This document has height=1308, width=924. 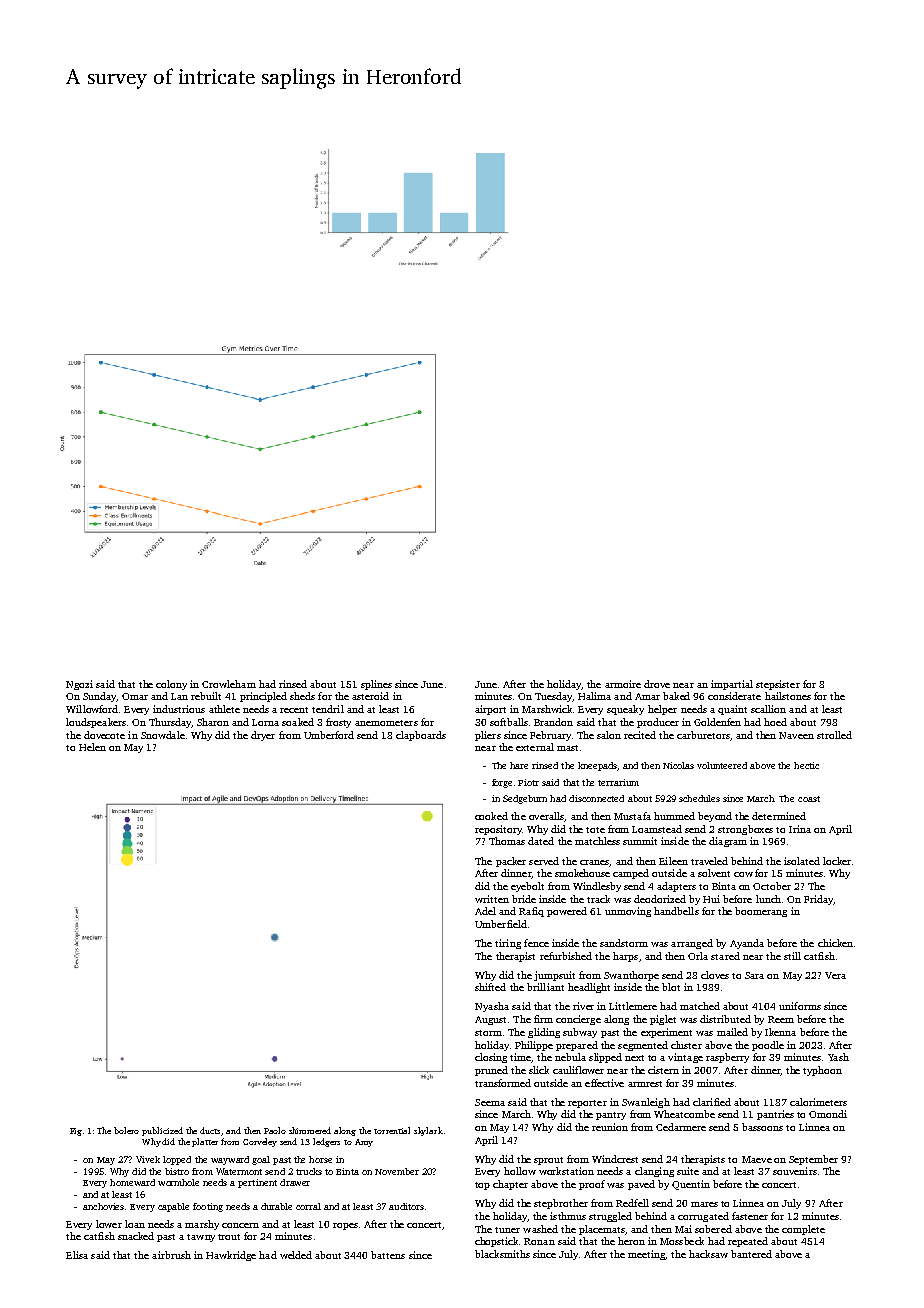 I want to click on Helen, so click(x=92, y=747).
